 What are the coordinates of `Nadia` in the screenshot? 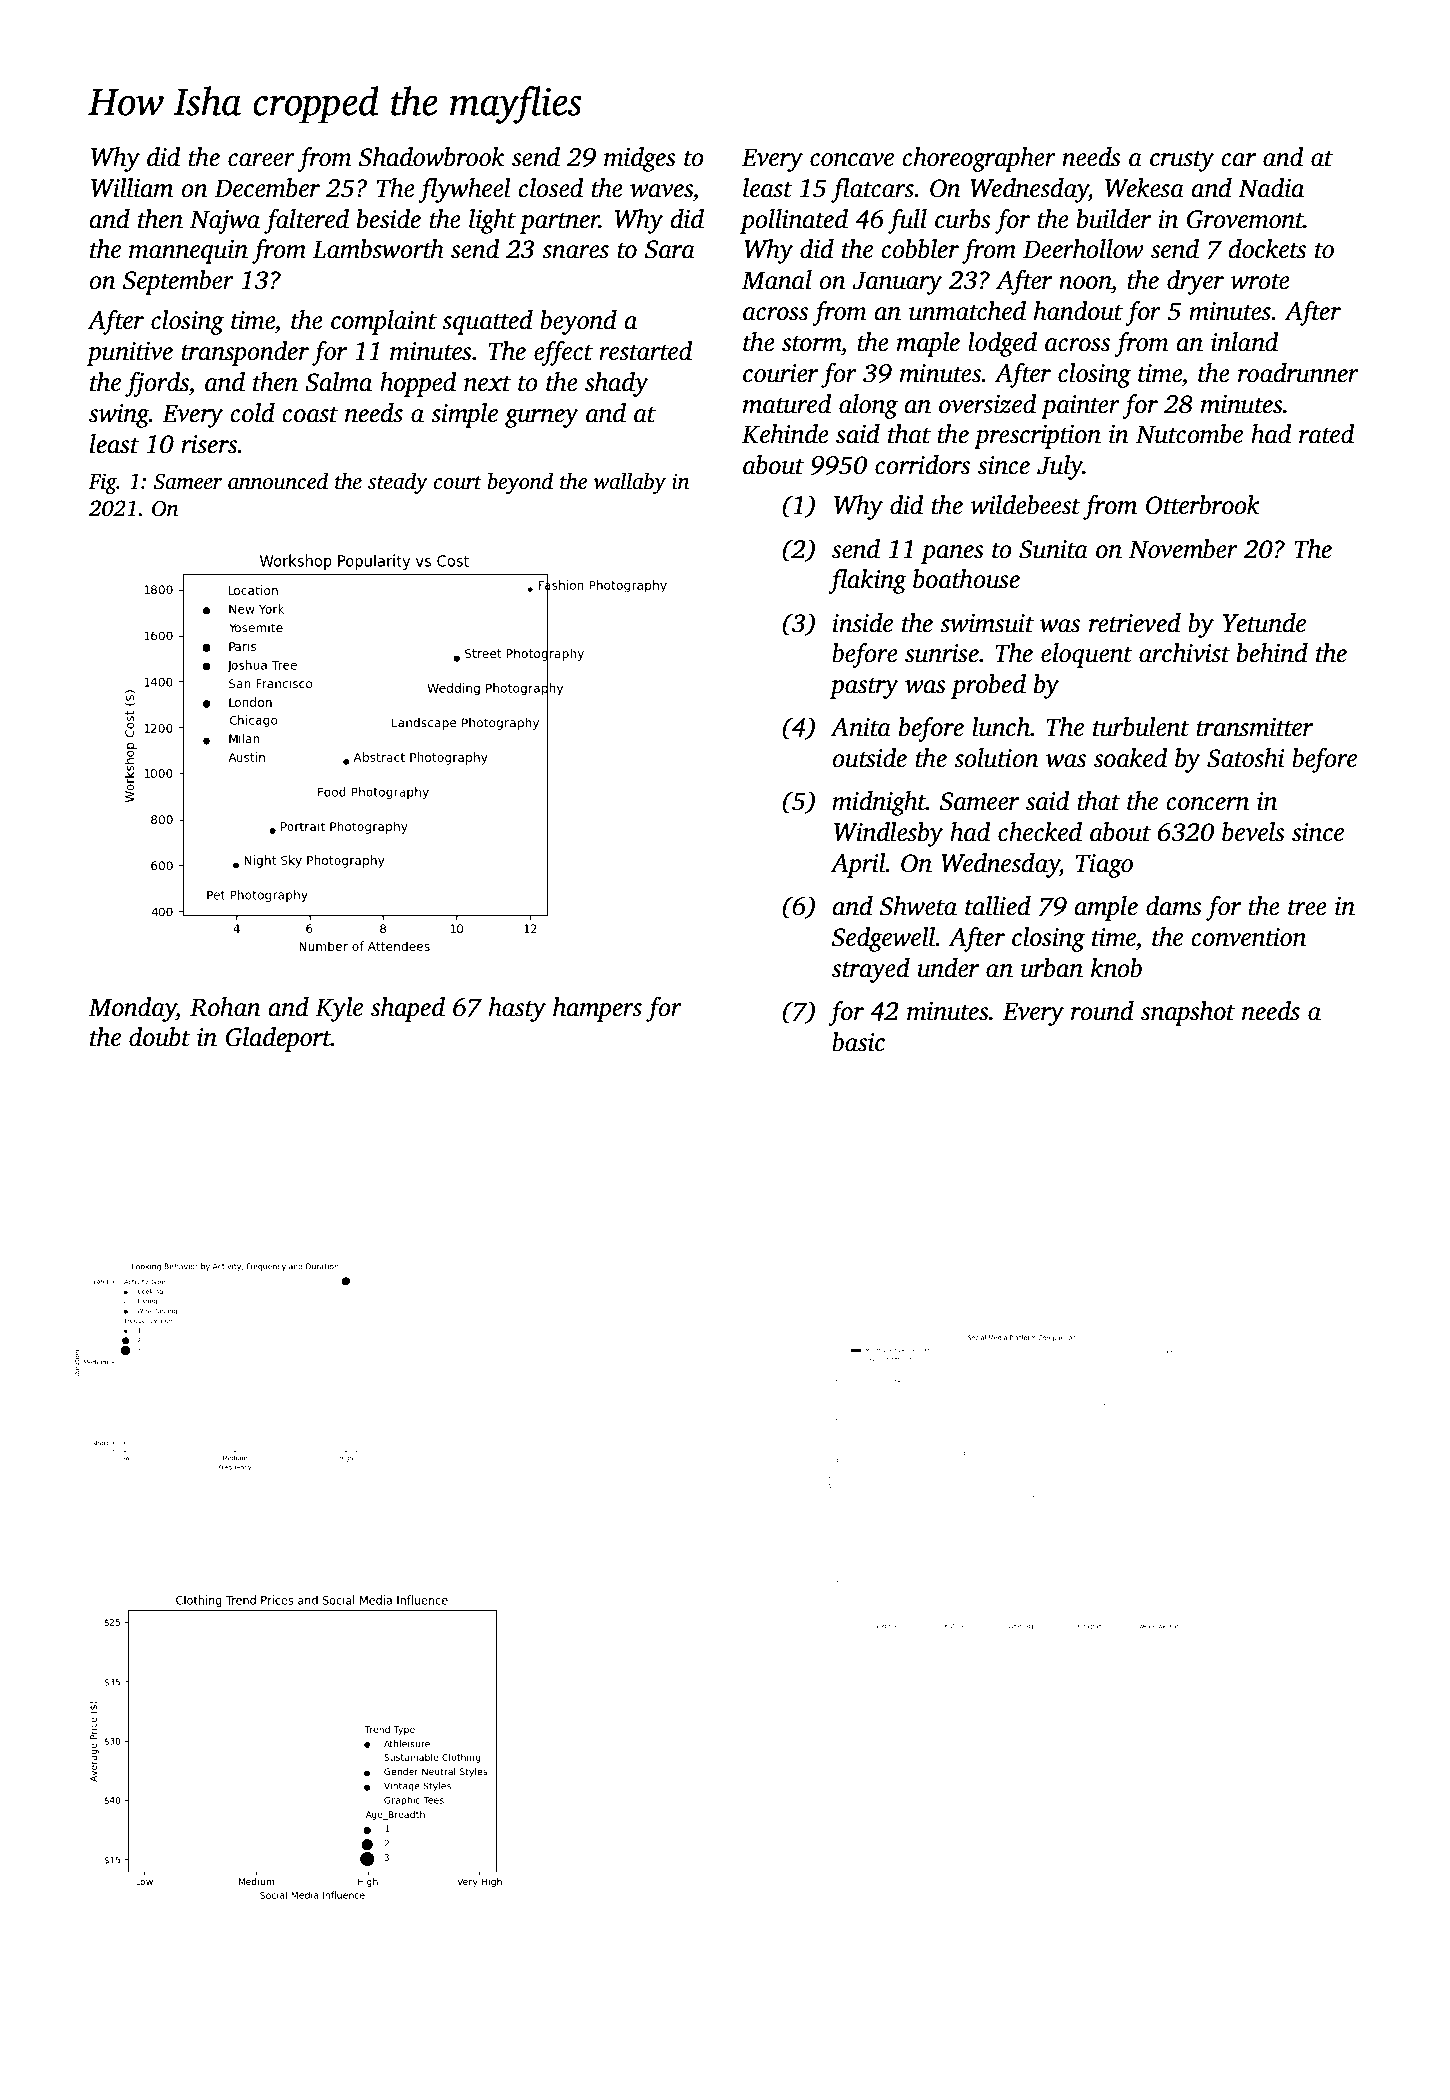 It's located at (1271, 188).
